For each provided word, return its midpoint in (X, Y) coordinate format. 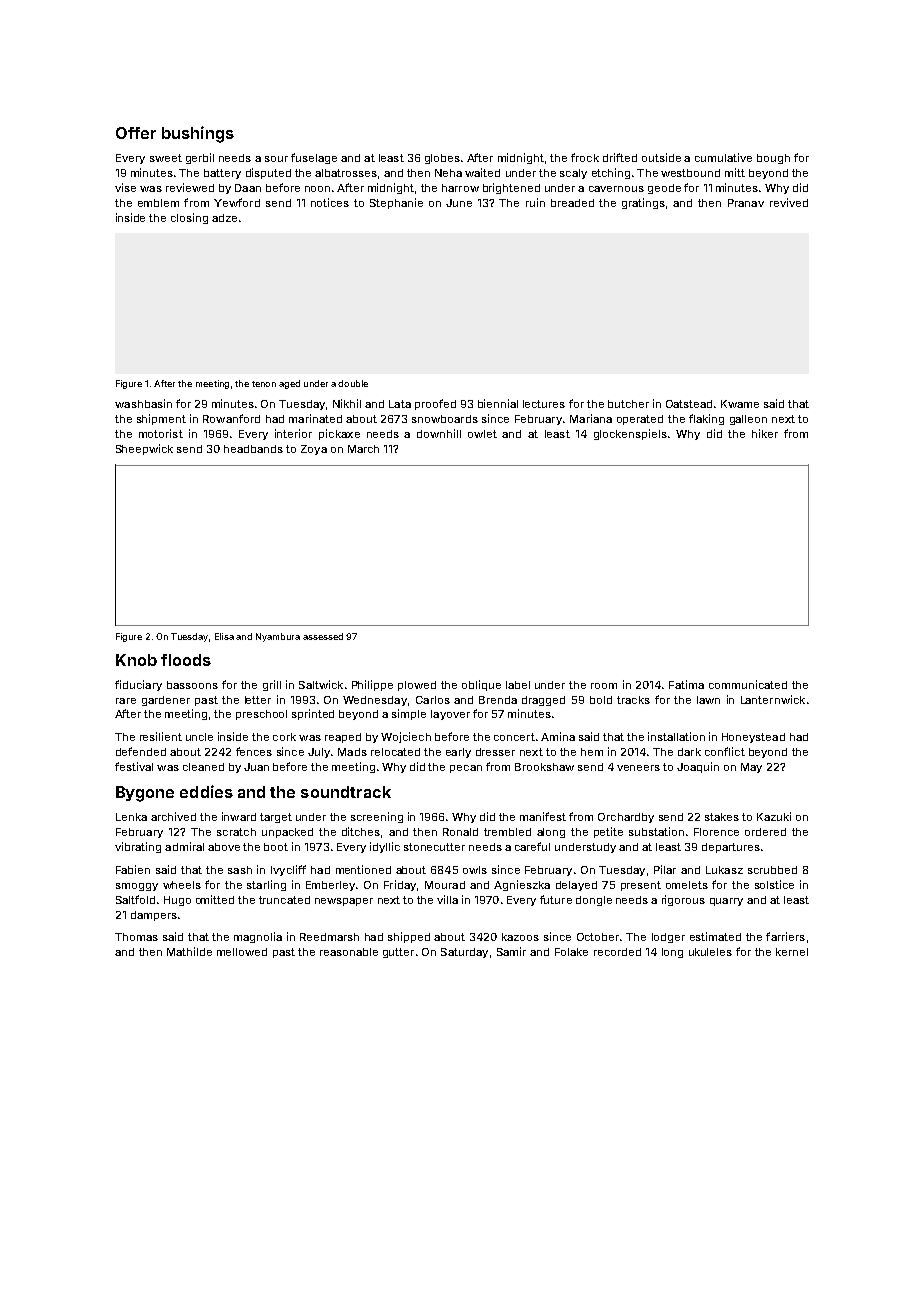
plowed (417, 686)
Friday (400, 885)
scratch (236, 832)
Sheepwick (144, 449)
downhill (439, 433)
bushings (198, 134)
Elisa (224, 636)
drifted (620, 157)
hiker (765, 433)
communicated (748, 684)
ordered (765, 832)
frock (585, 157)
